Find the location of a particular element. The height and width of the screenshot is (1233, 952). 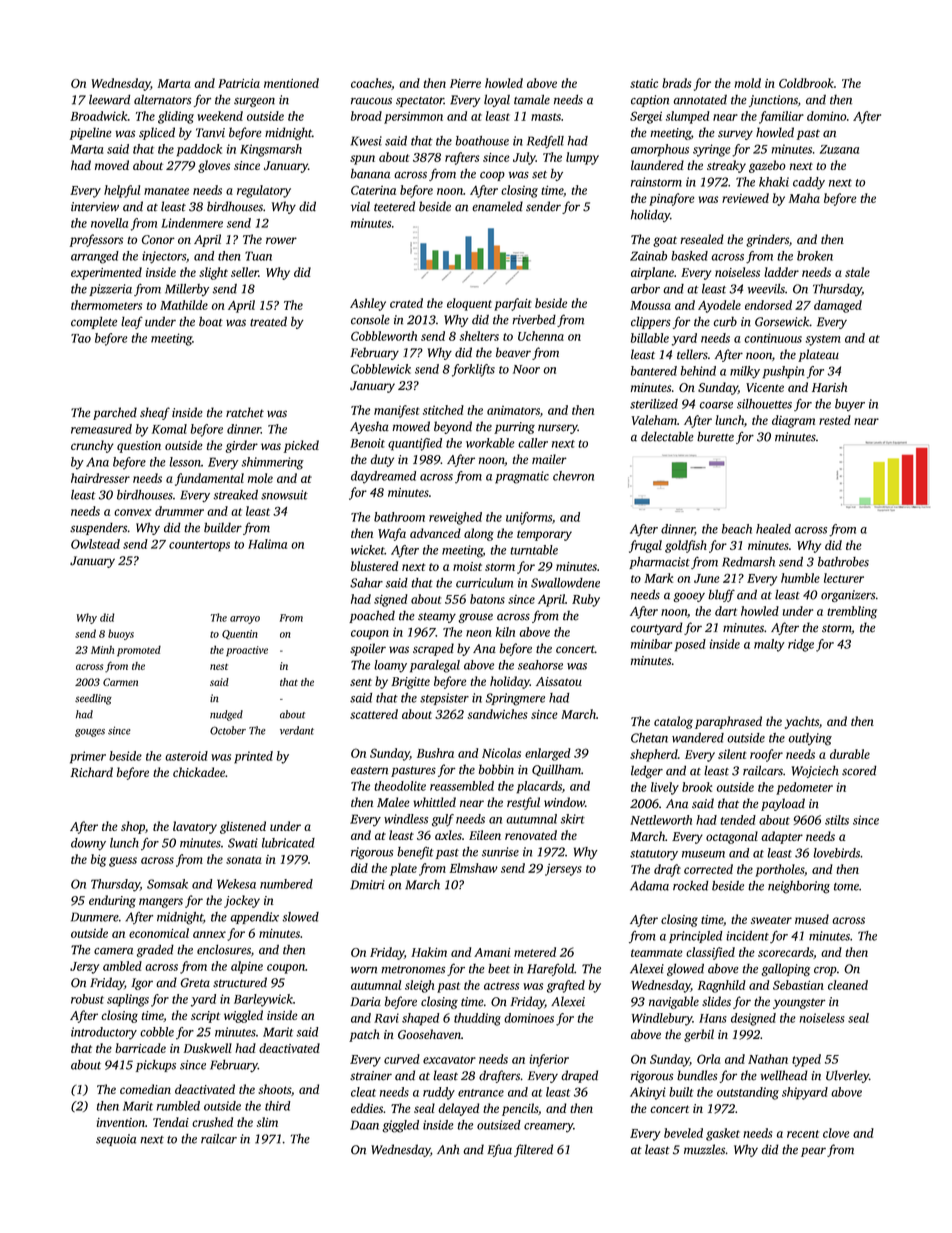

trembling is located at coordinates (852, 612).
